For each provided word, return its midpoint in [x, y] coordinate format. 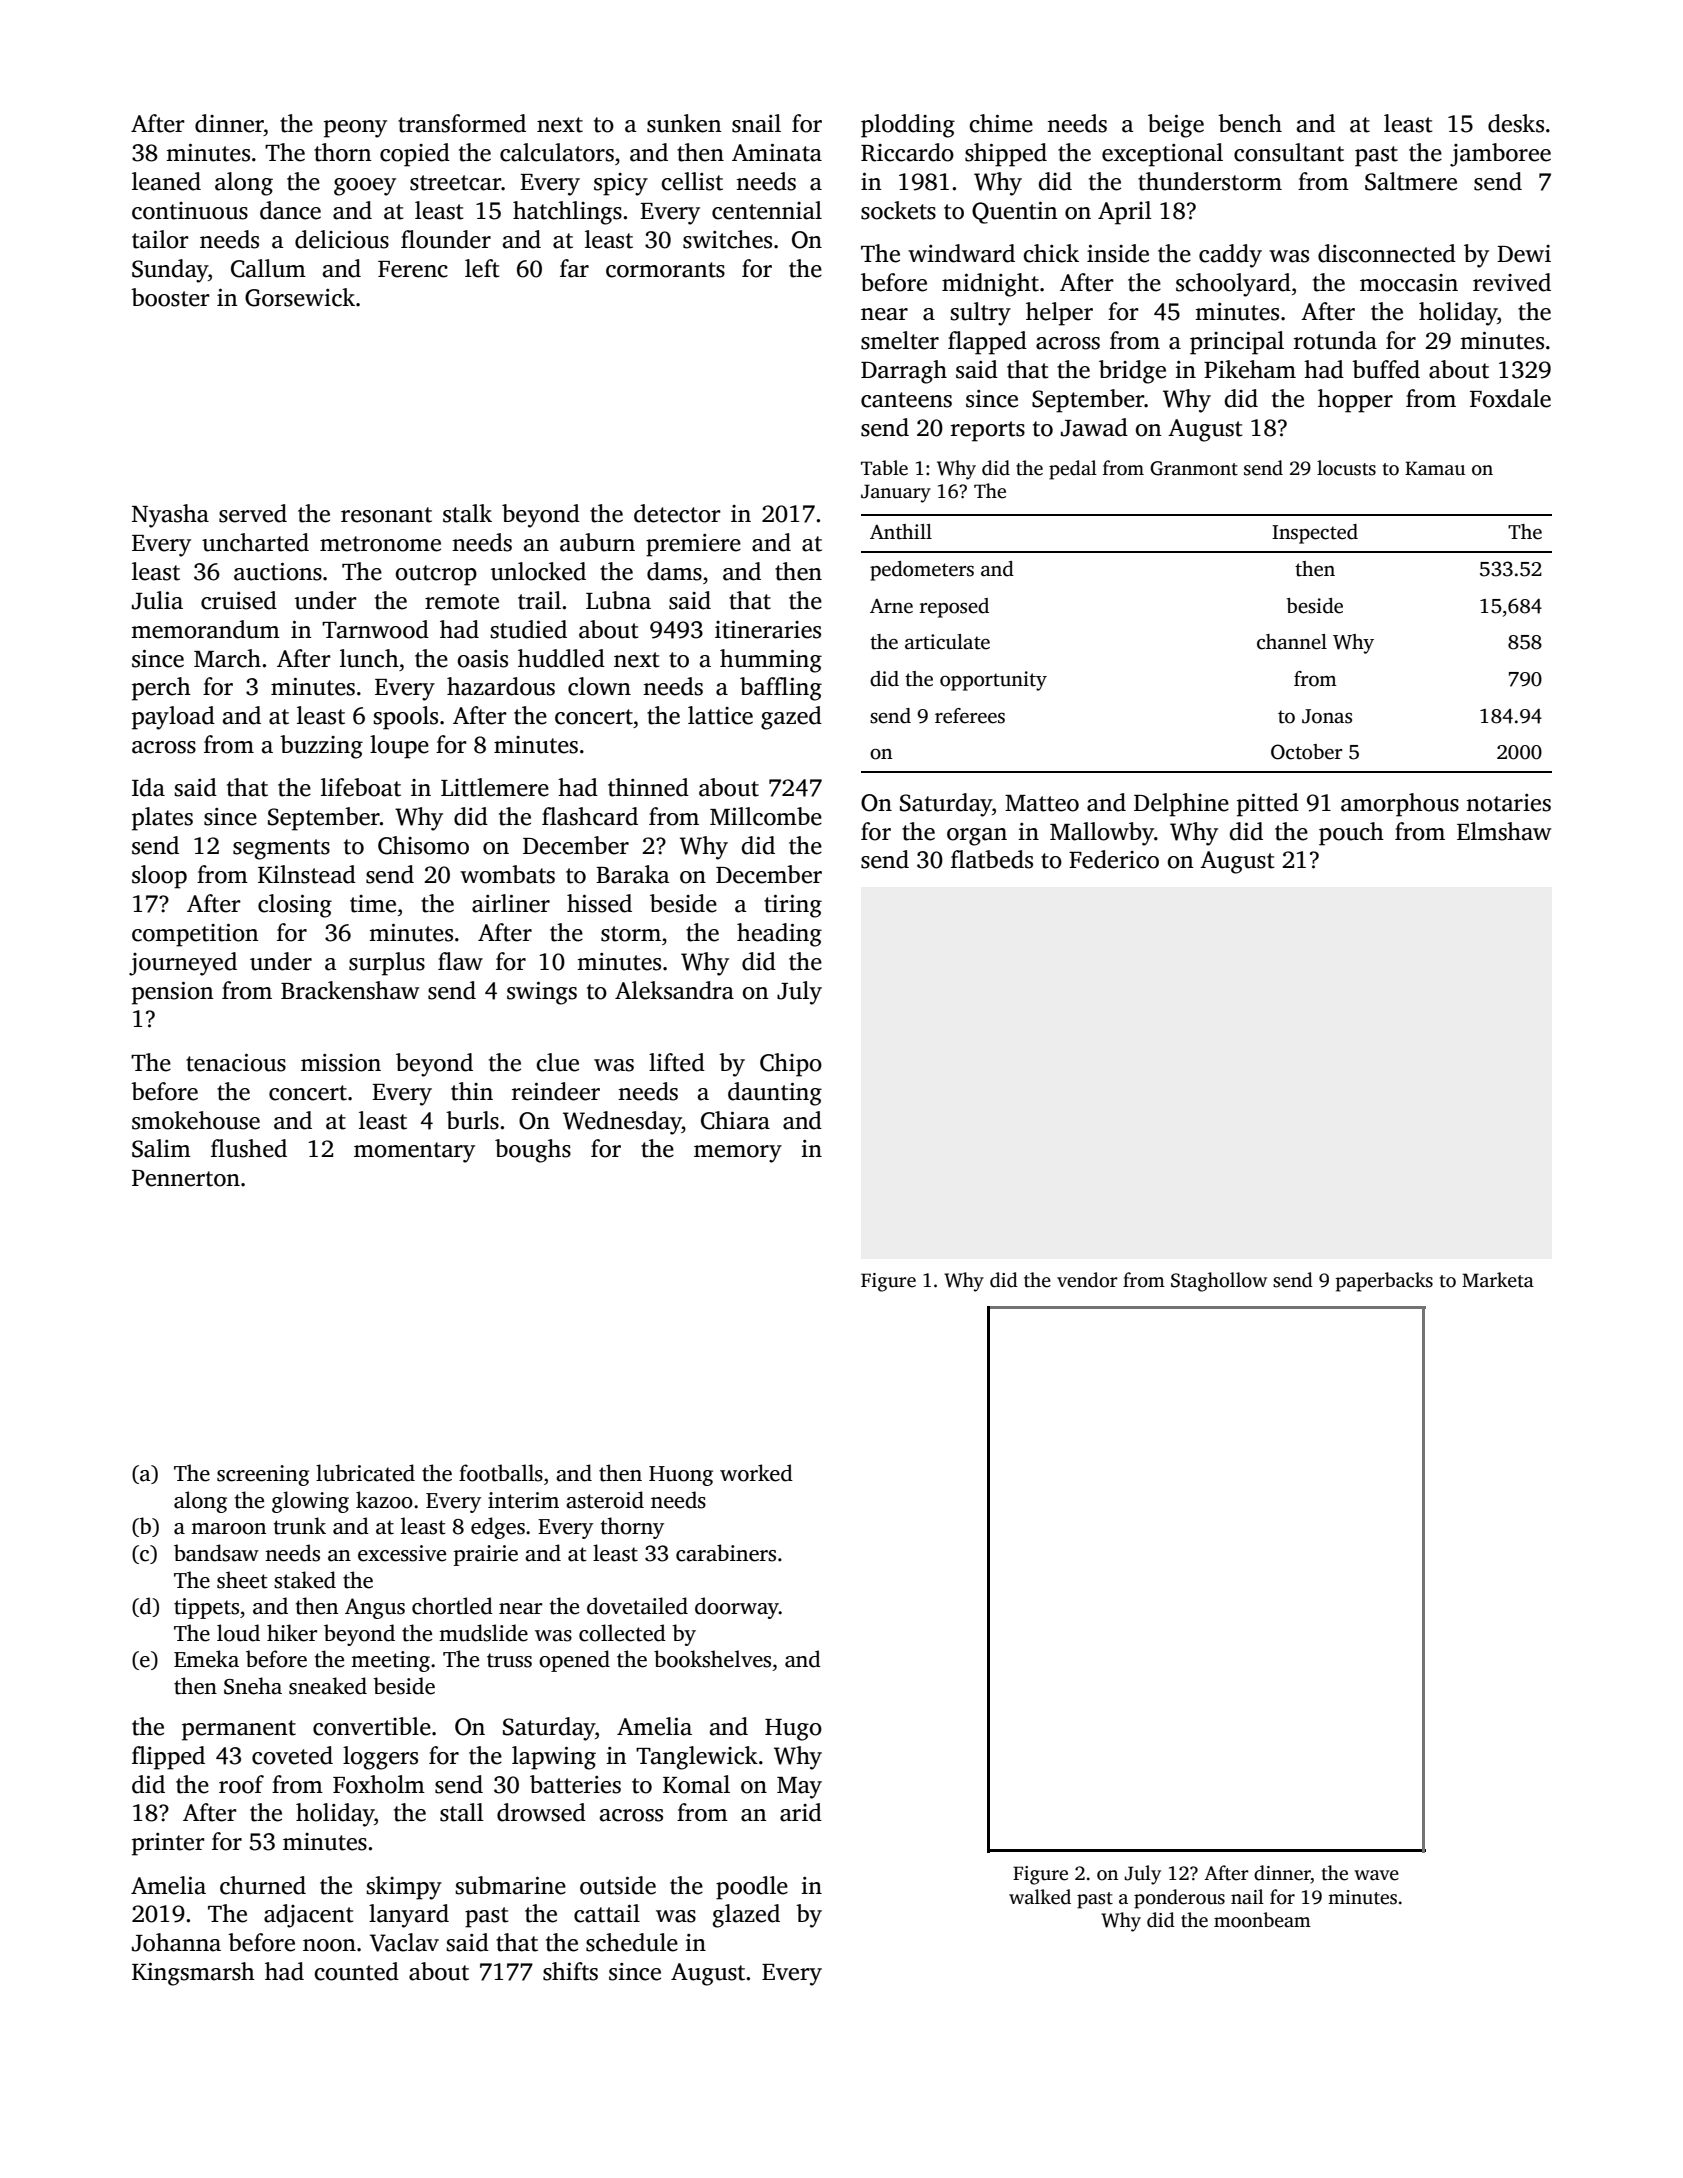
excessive [402, 1553]
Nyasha [170, 516]
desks [1516, 123]
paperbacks [1384, 1282]
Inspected [1315, 534]
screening [263, 1475]
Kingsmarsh [193, 1974]
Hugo [793, 1730]
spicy [621, 184]
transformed [462, 123]
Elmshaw [1504, 831]
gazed [791, 718]
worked [756, 1473]
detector [677, 513]
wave [1376, 1875]
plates [162, 819]
